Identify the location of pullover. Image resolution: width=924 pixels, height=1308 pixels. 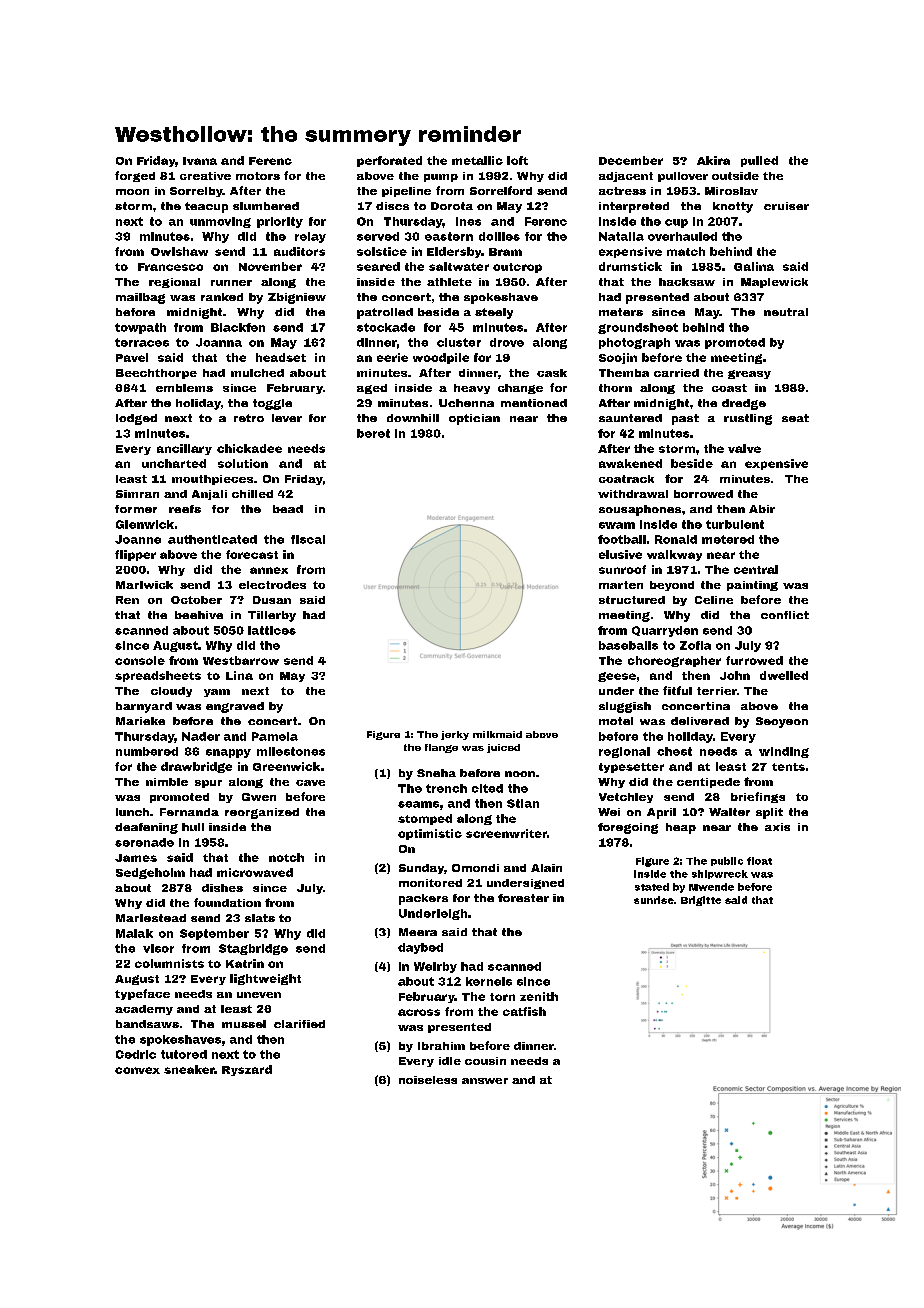
(683, 177).
